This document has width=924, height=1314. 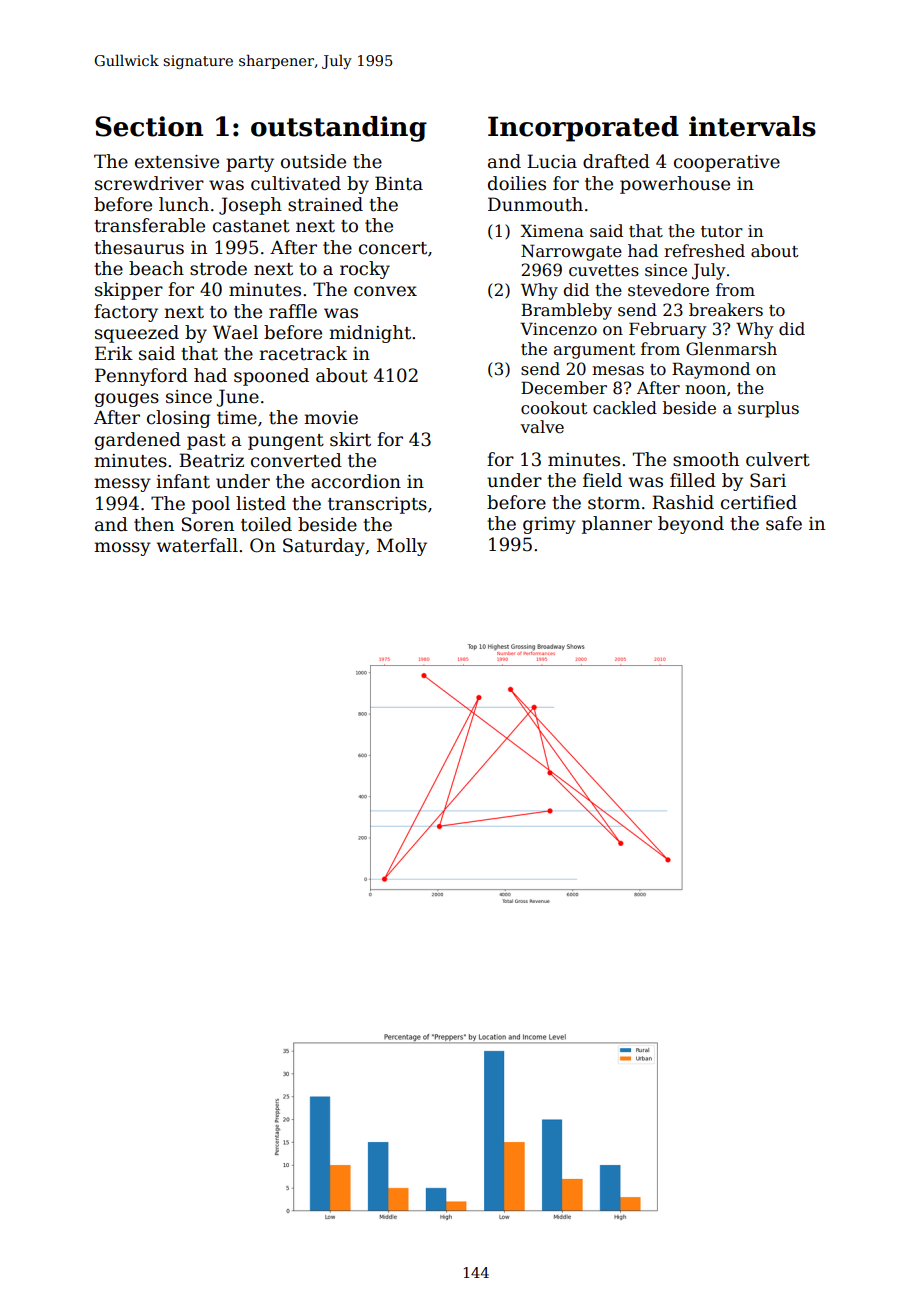 What do you see at coordinates (197, 545) in the document?
I see `waterfall` at bounding box center [197, 545].
